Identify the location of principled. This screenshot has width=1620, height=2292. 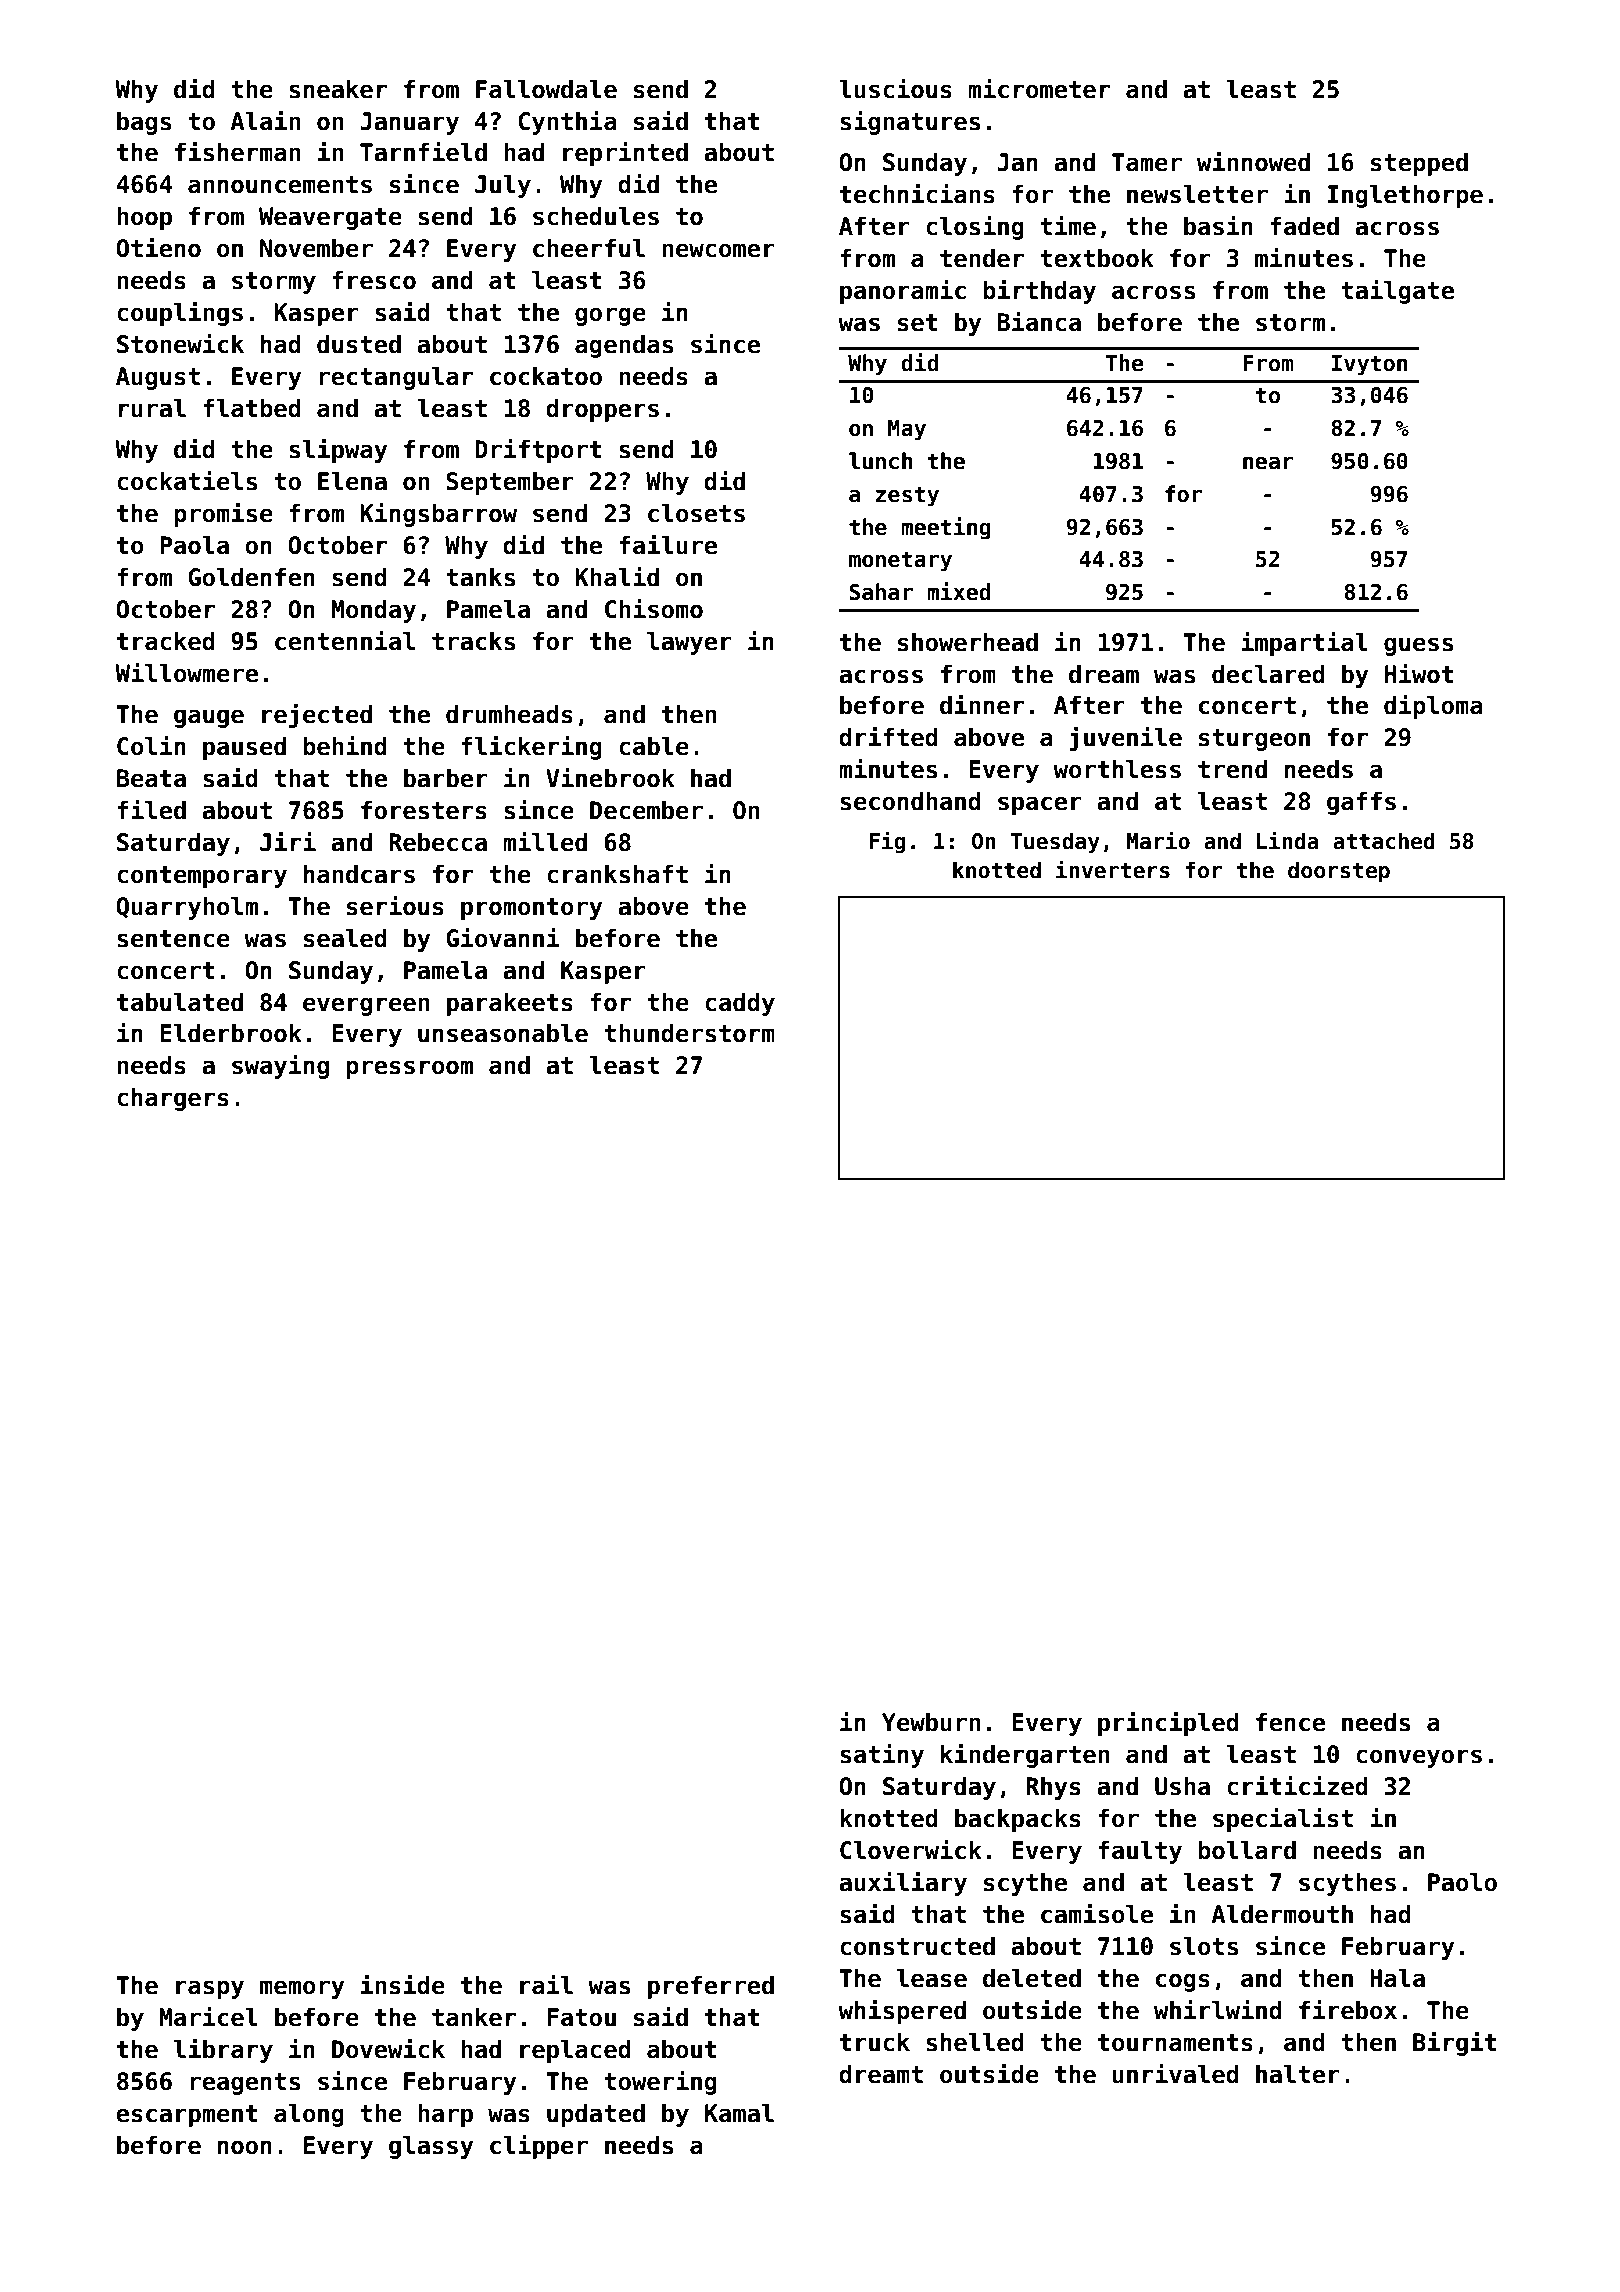
(1168, 1723).
